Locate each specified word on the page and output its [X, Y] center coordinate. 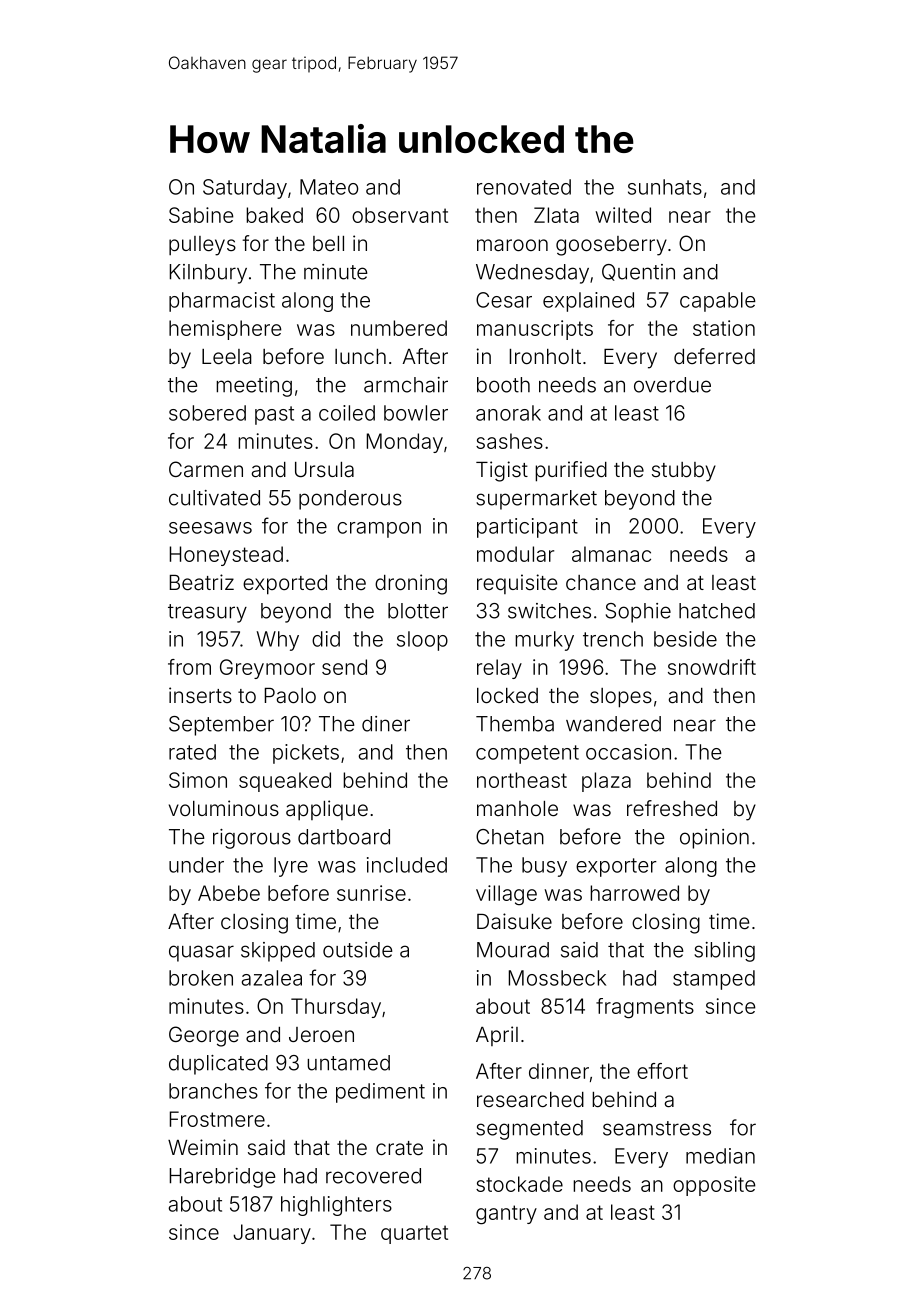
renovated [524, 187]
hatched [717, 611]
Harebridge [223, 1178]
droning [411, 584]
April [497, 1036]
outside [358, 950]
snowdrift [712, 667]
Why [278, 641]
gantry [506, 1215]
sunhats [665, 187]
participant [527, 528]
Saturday [245, 189]
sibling [724, 952]
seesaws [210, 528]
